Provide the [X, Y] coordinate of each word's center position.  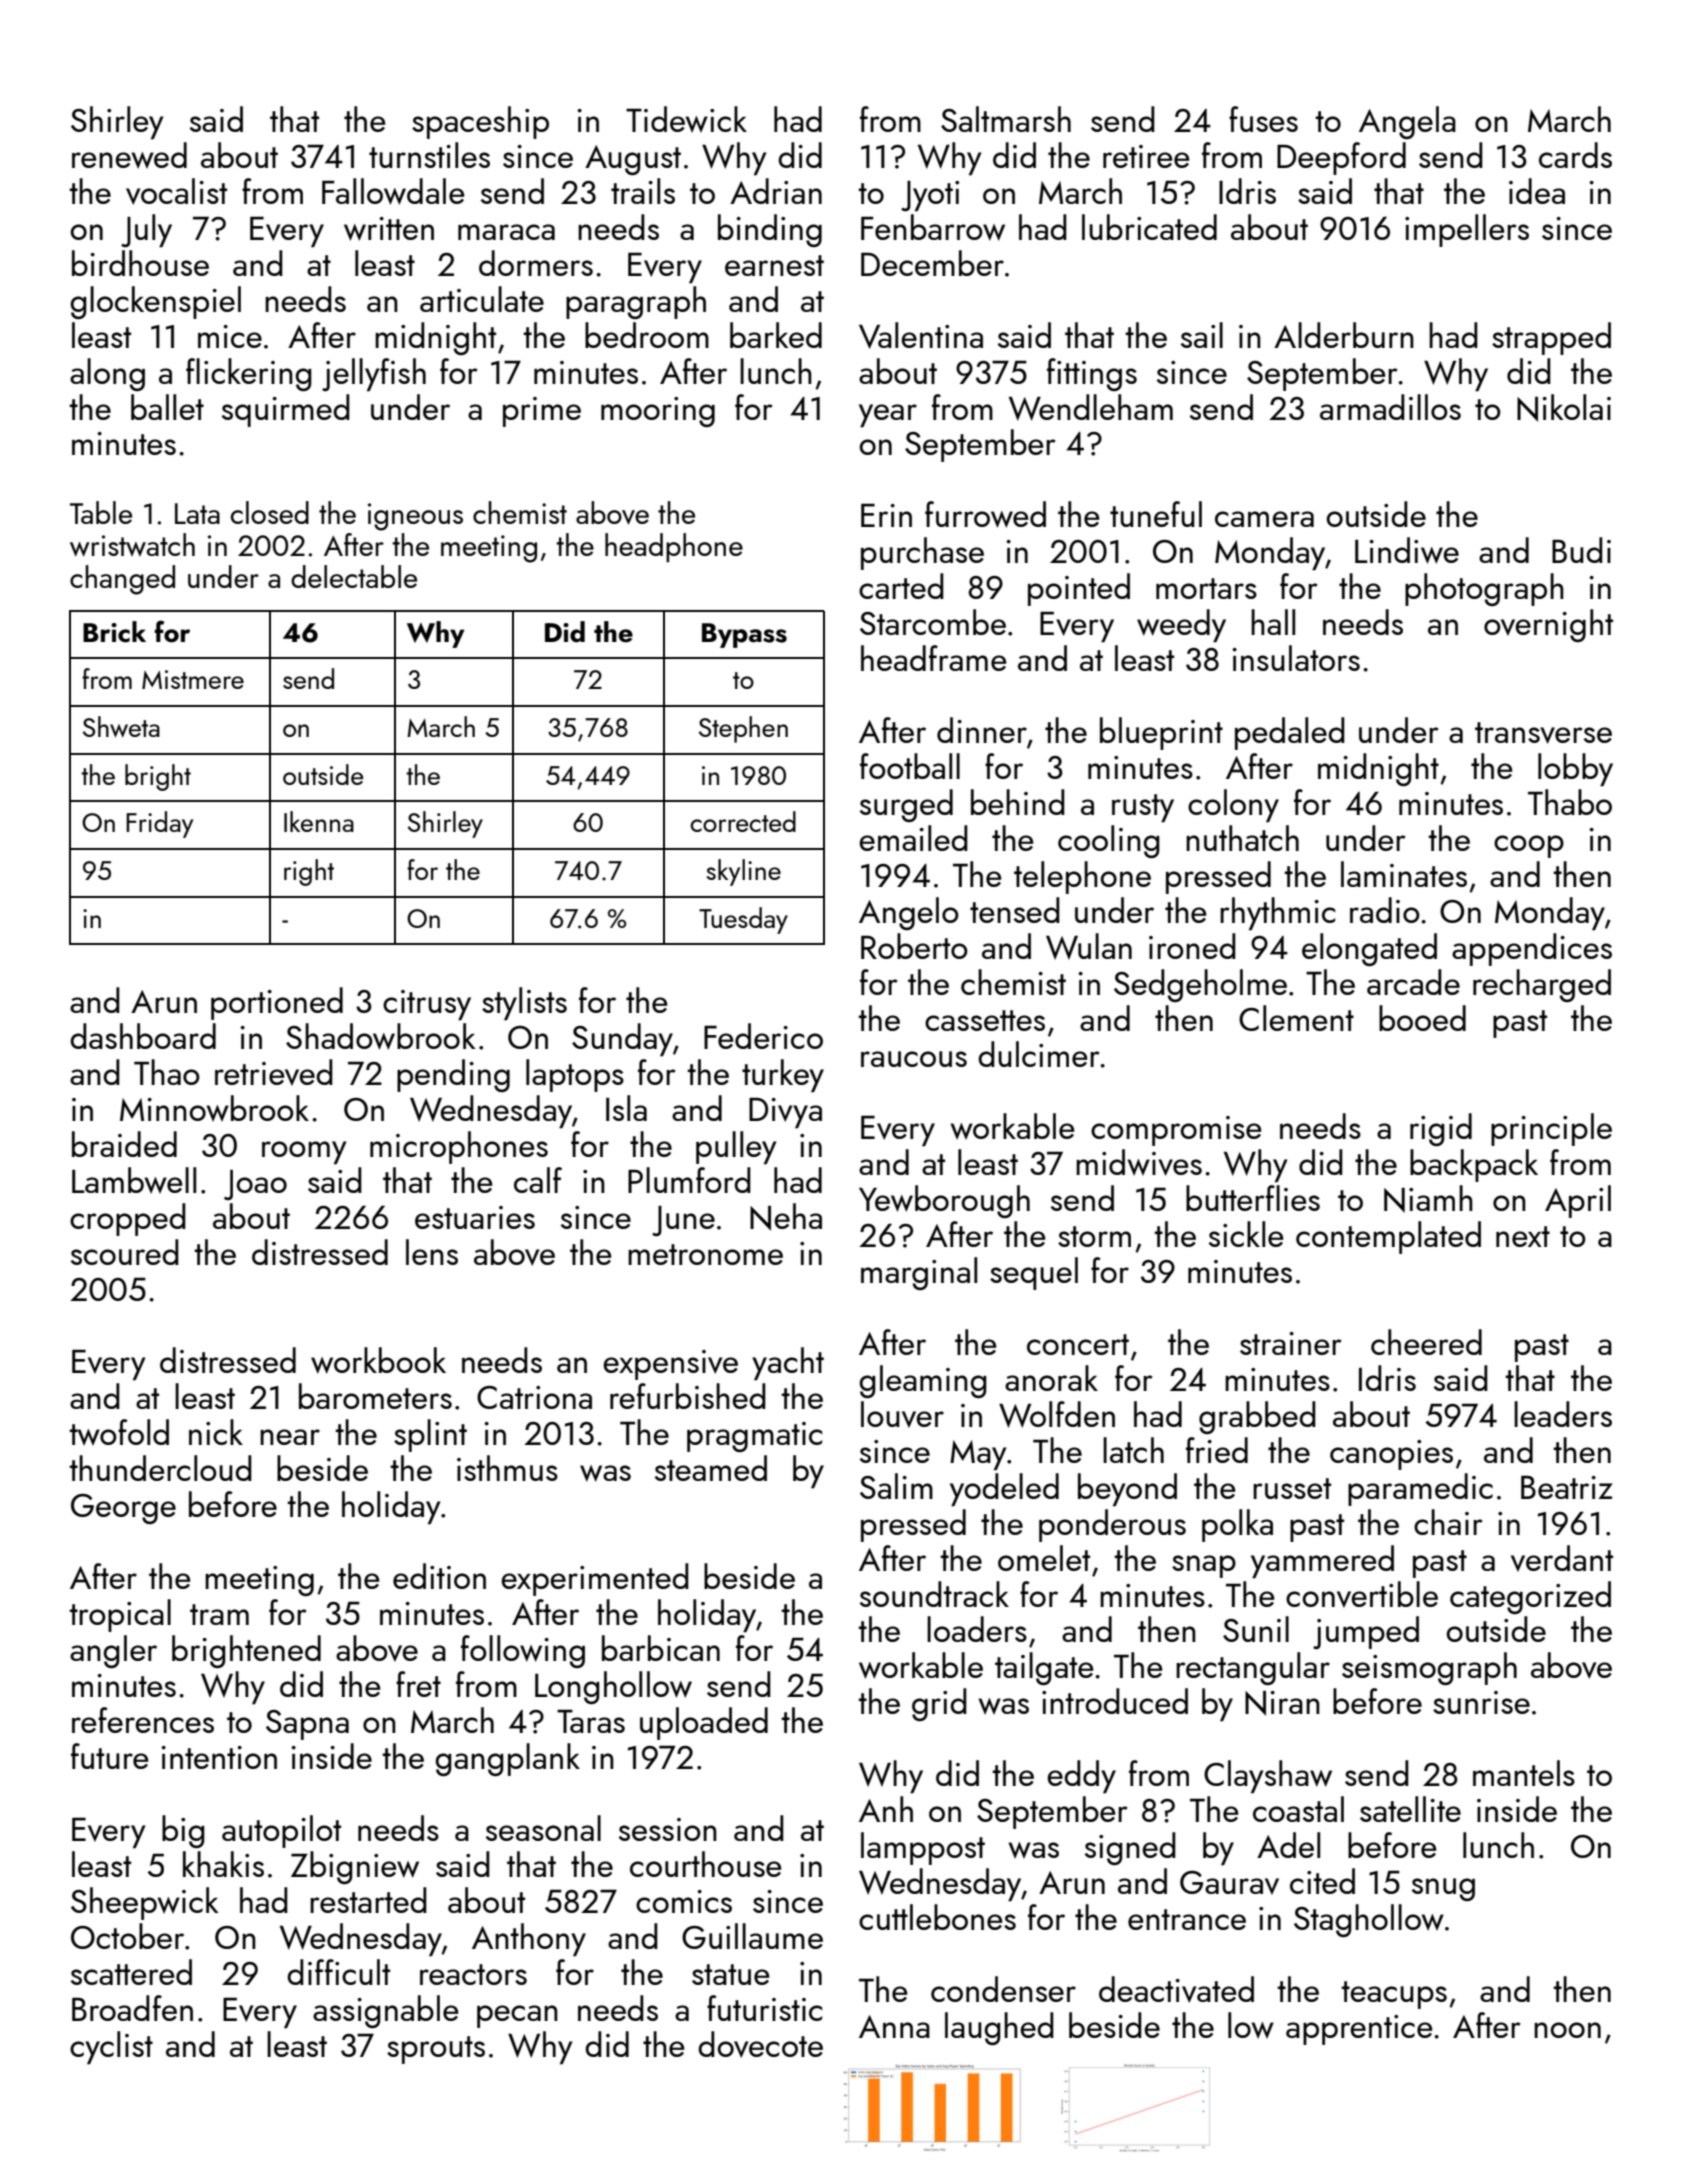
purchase [922, 553]
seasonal [543, 1828]
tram [219, 1614]
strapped [1551, 338]
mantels [1524, 1773]
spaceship [480, 122]
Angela [1407, 122]
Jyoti [930, 196]
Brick [114, 632]
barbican [661, 1648]
